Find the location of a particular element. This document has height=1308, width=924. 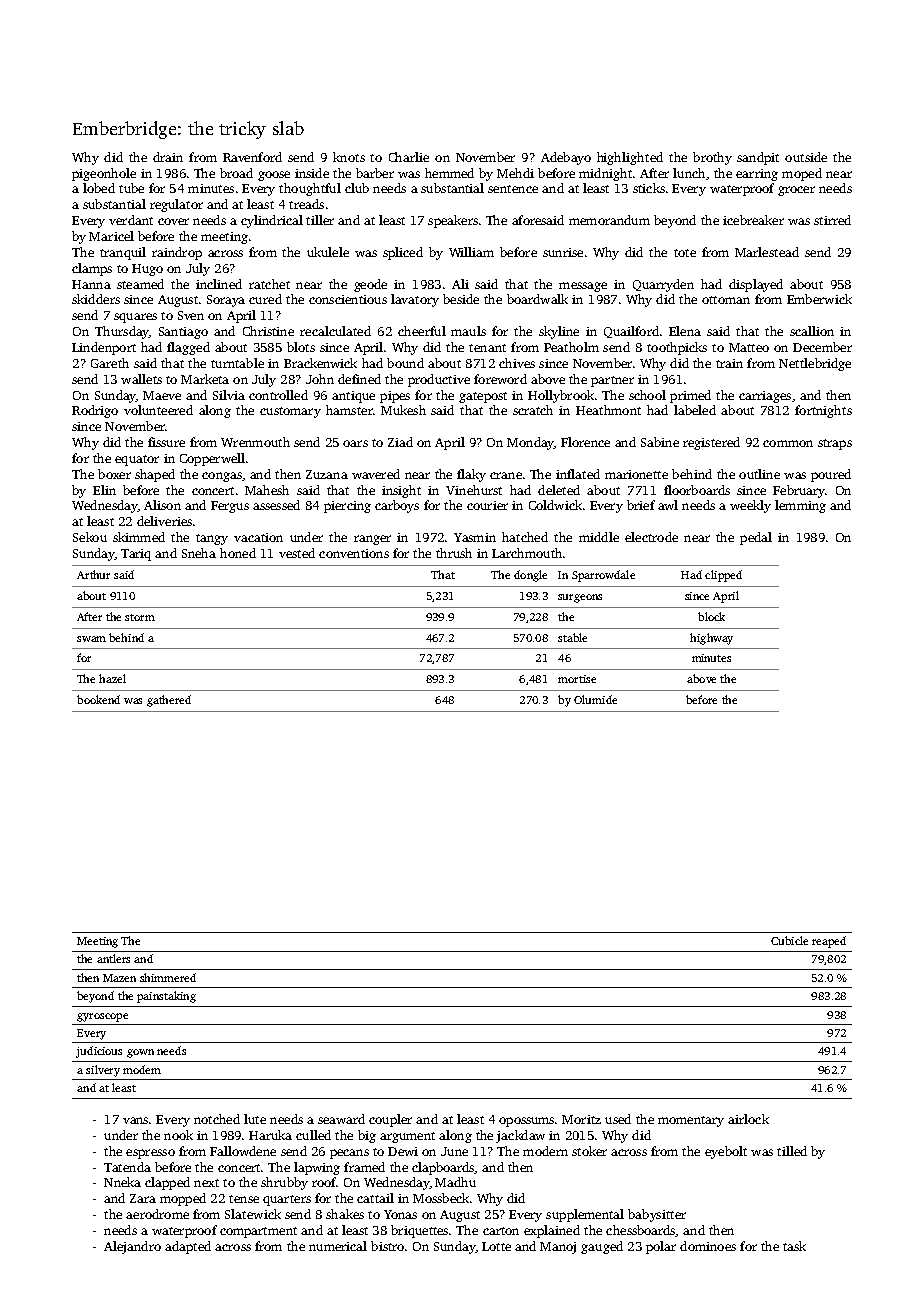

wavered is located at coordinates (376, 474).
